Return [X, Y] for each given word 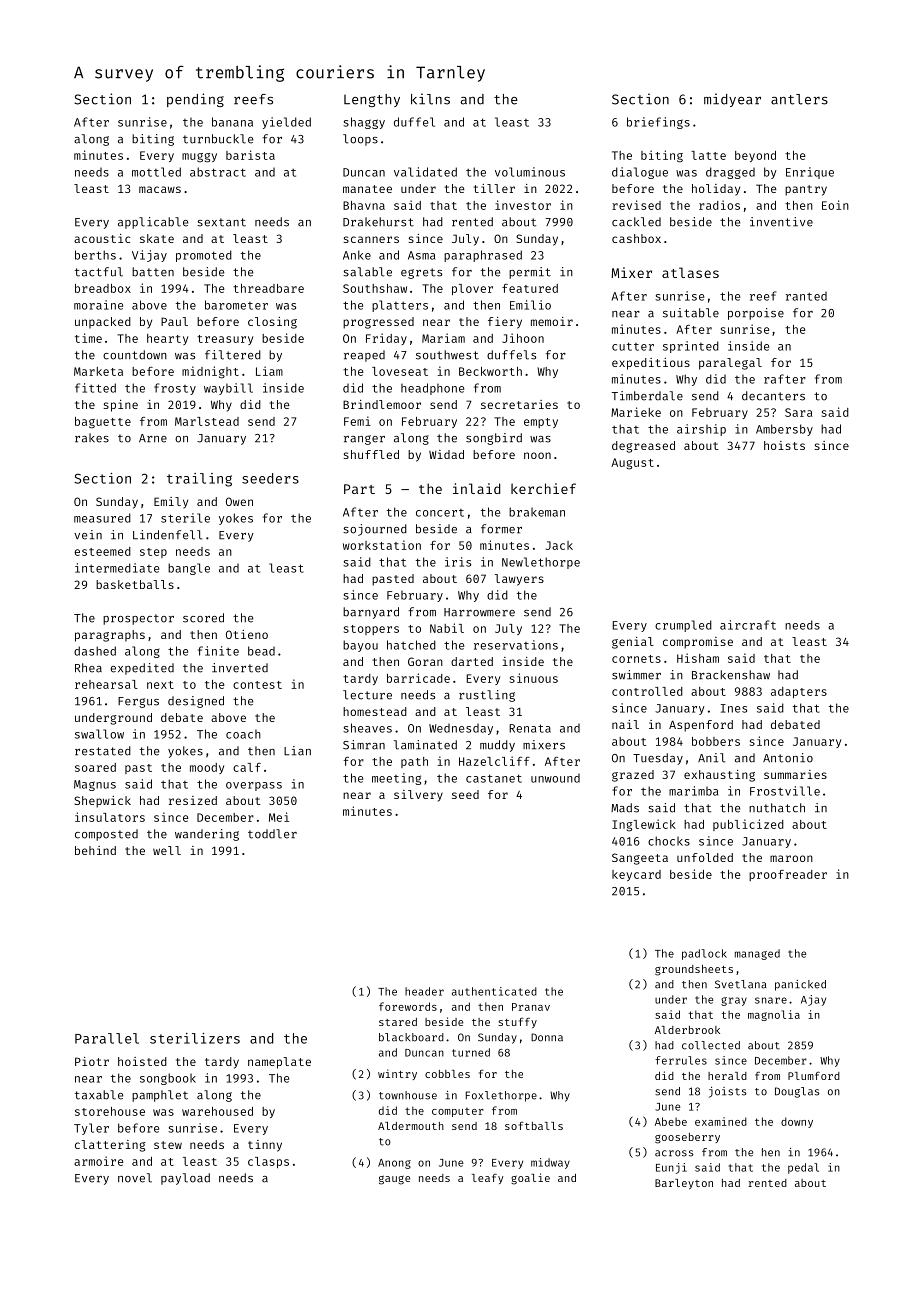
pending [195, 100]
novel [135, 1178]
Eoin [835, 205]
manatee [367, 189]
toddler [272, 834]
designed [196, 702]
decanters [773, 396]
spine [121, 406]
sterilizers [195, 1038]
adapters [799, 692]
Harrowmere [479, 612]
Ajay [813, 1000]
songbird [494, 439]
